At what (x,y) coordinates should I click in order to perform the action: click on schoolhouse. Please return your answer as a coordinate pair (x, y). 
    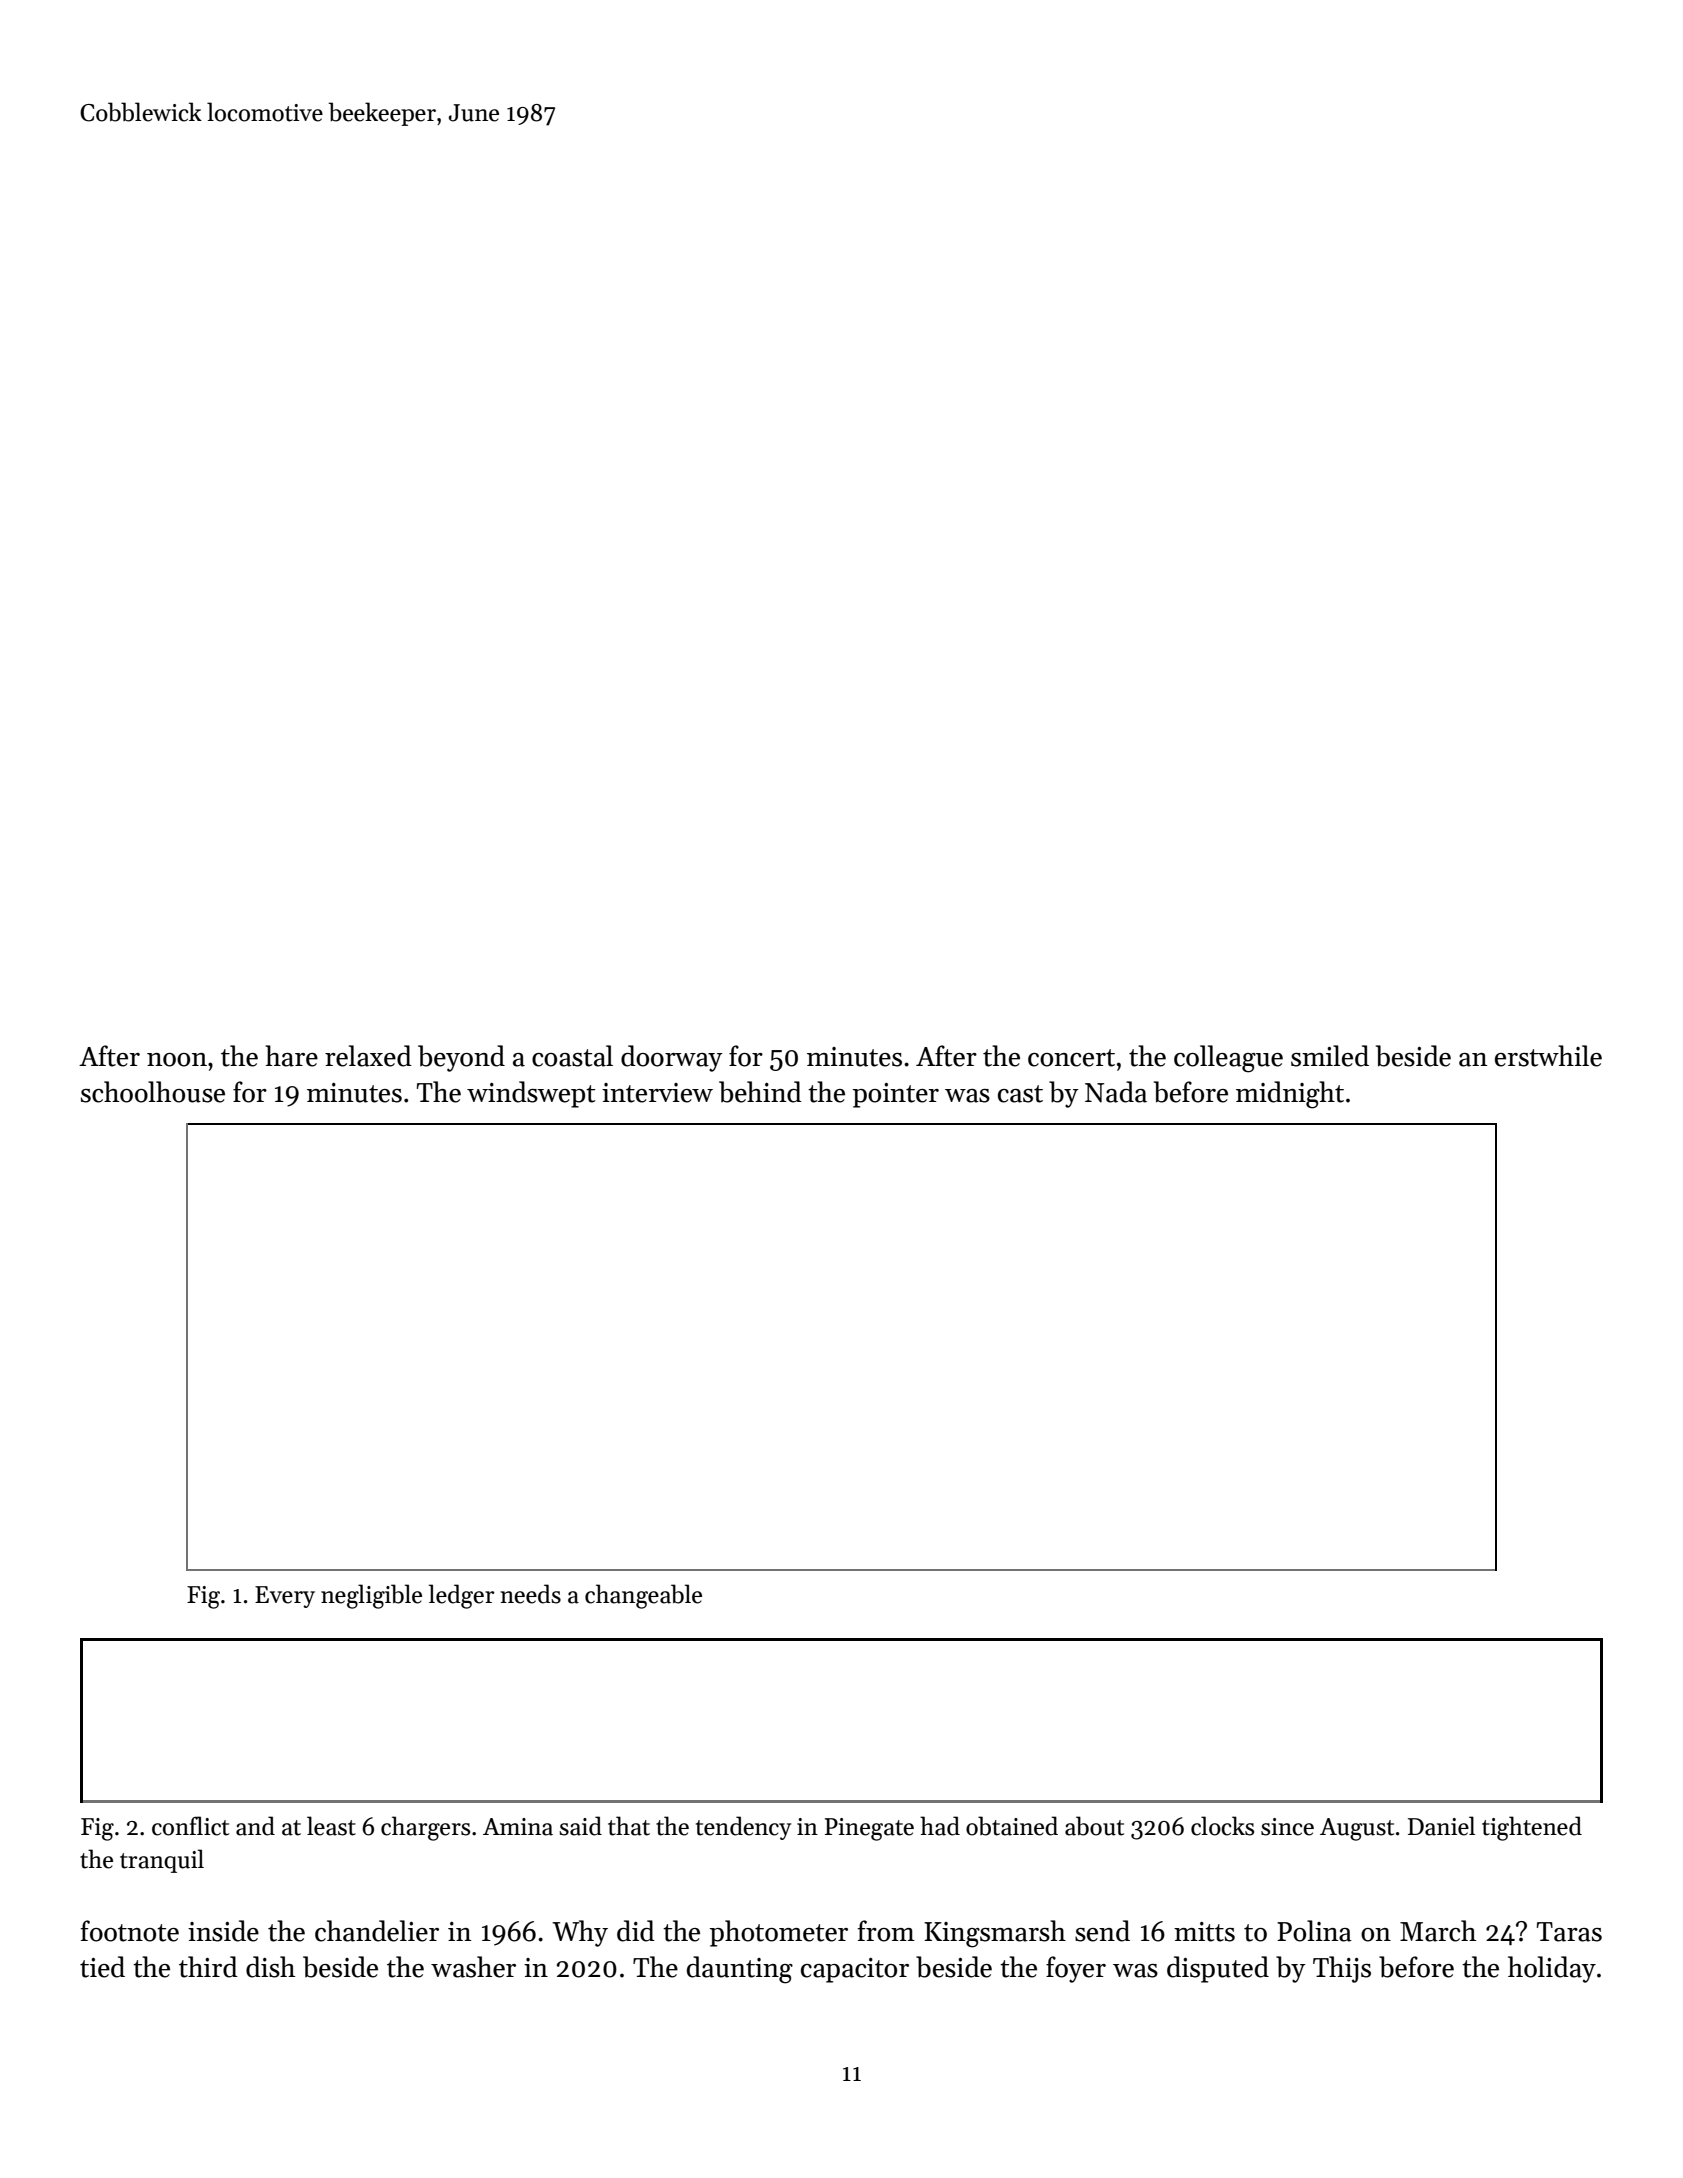
    Looking at the image, I should click on (153, 1092).
